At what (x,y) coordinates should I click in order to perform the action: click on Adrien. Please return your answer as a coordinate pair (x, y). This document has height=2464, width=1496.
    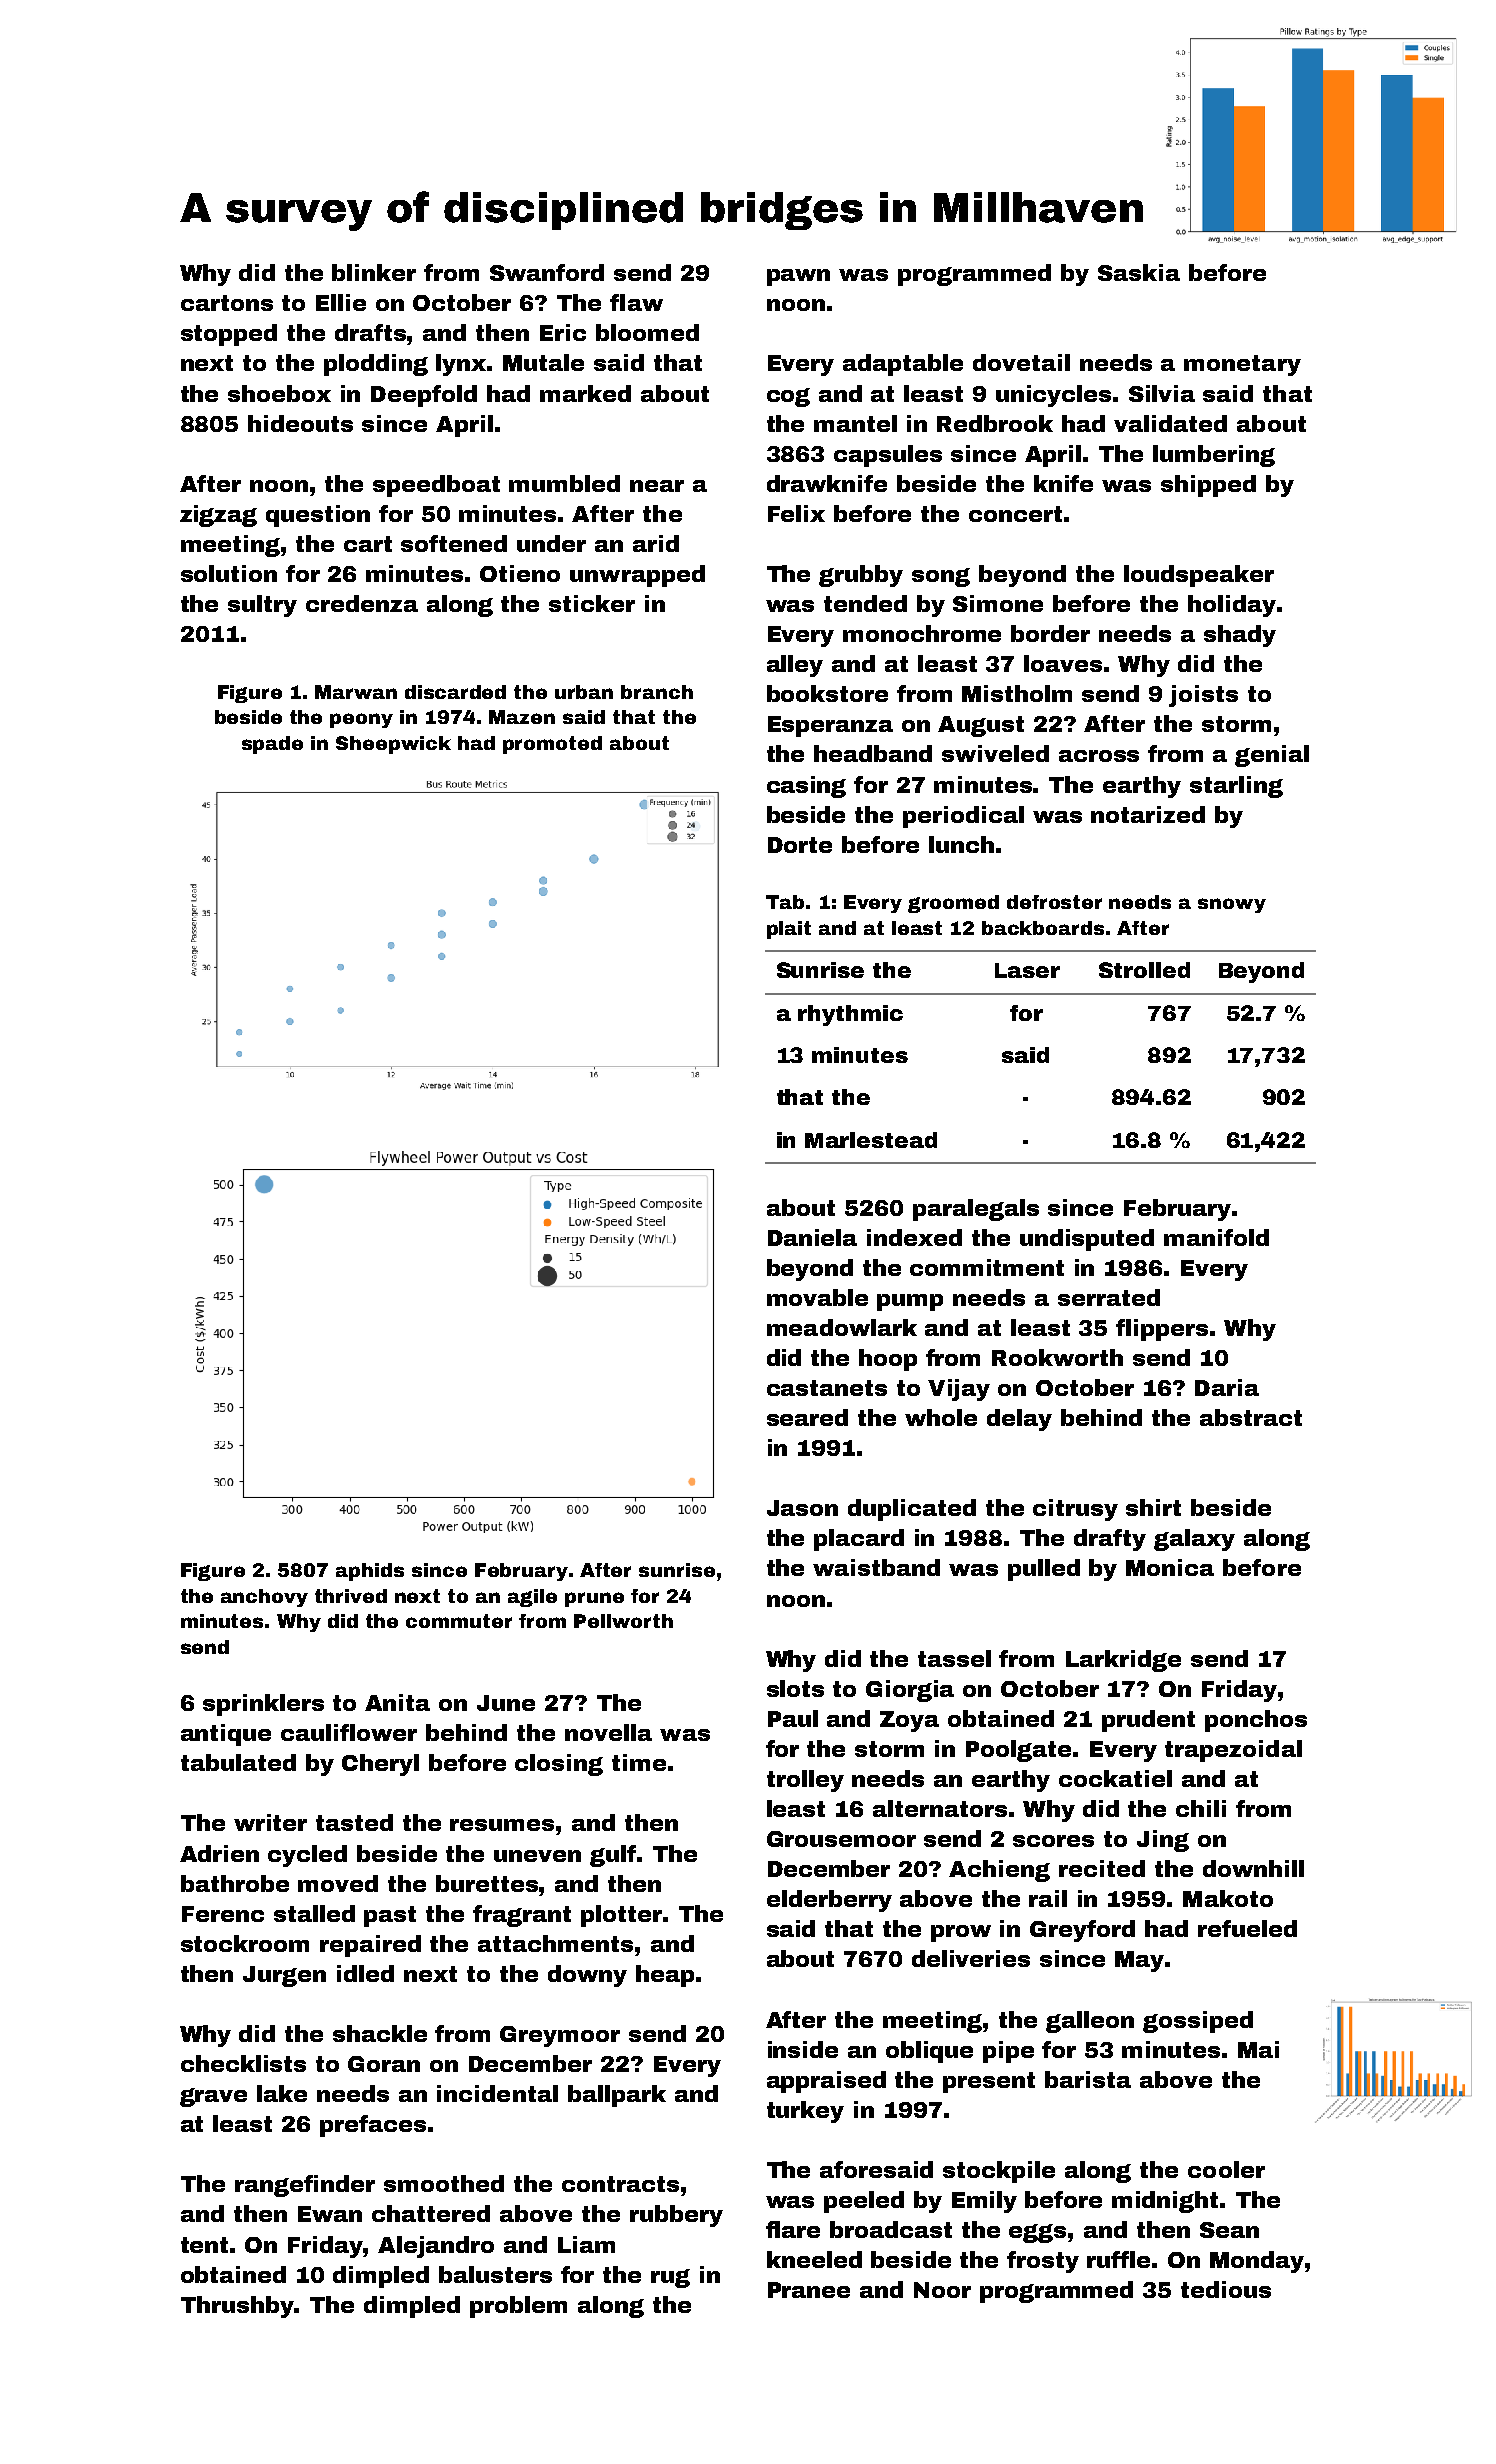
    Looking at the image, I should click on (219, 1853).
